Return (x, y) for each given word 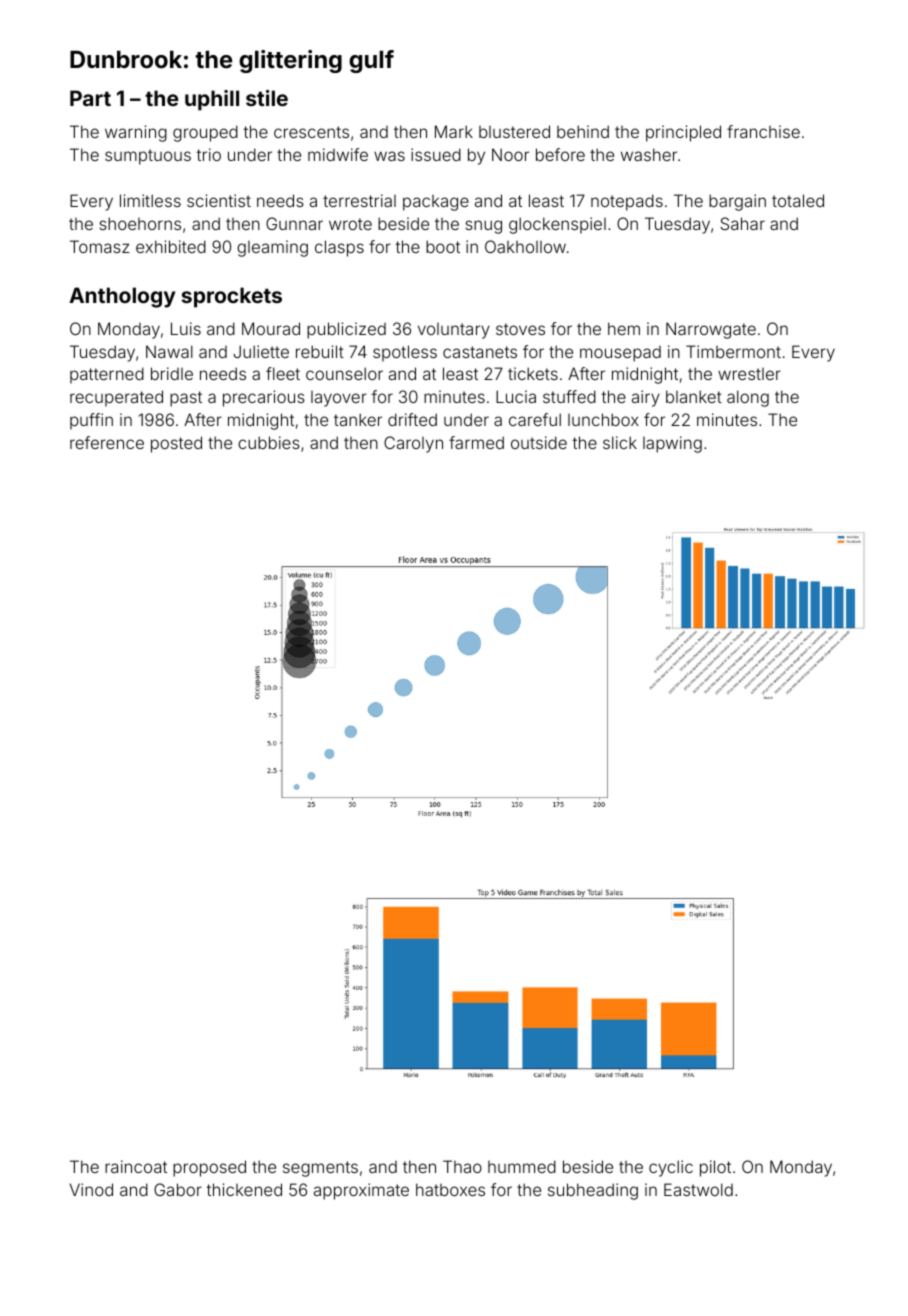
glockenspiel (557, 225)
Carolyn (413, 444)
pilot (715, 1168)
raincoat (136, 1166)
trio (208, 154)
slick (620, 442)
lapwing (672, 444)
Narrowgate (711, 330)
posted (176, 444)
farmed (476, 442)
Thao (462, 1166)
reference (107, 442)
